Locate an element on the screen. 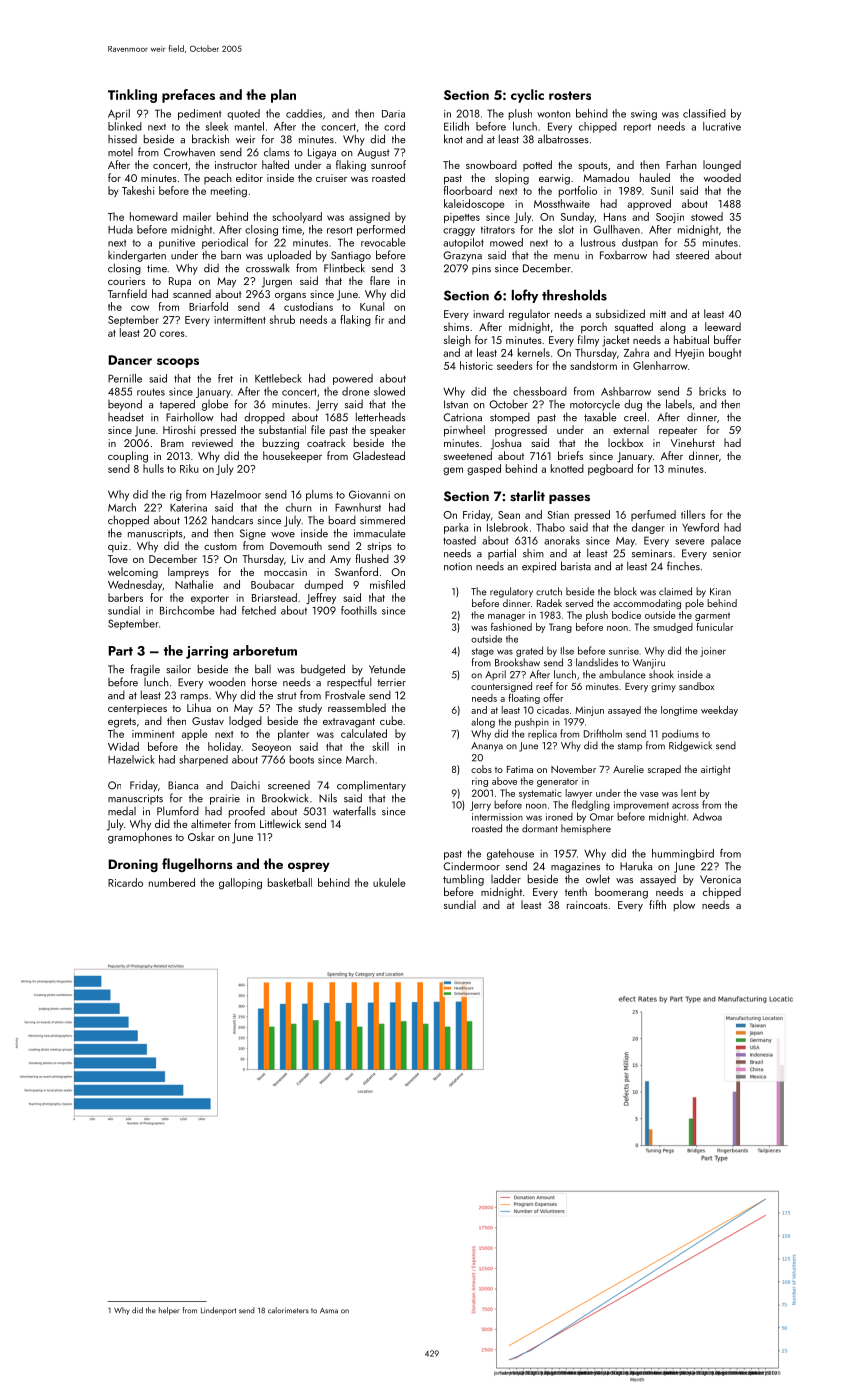  hemisphere is located at coordinates (586, 829).
